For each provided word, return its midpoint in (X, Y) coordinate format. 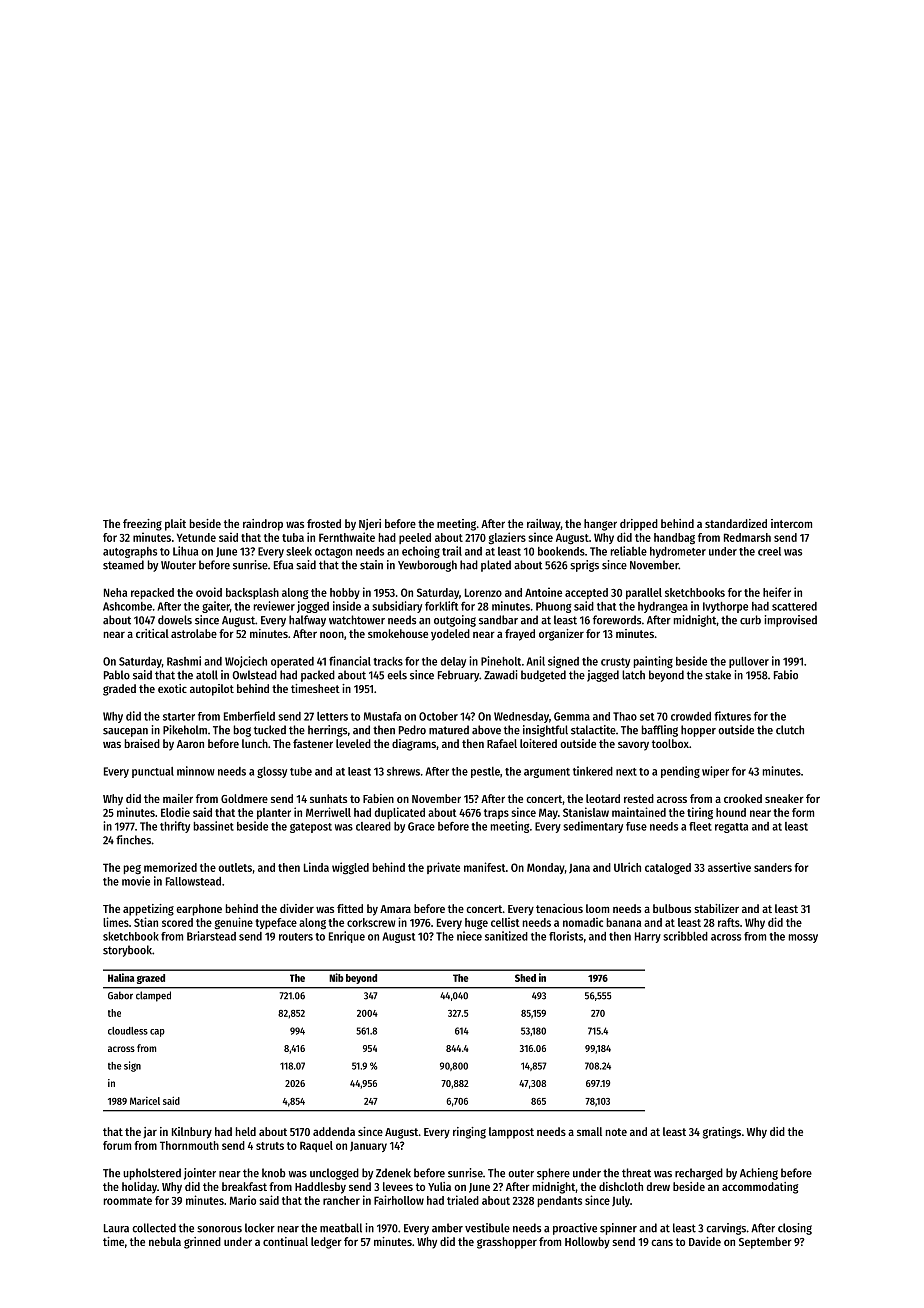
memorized (170, 867)
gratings (722, 1133)
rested (639, 798)
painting (653, 662)
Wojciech (246, 662)
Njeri (370, 524)
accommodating (760, 1188)
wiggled (350, 868)
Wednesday (521, 717)
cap (157, 1033)
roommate (128, 1201)
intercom (791, 523)
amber (447, 1228)
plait (175, 525)
